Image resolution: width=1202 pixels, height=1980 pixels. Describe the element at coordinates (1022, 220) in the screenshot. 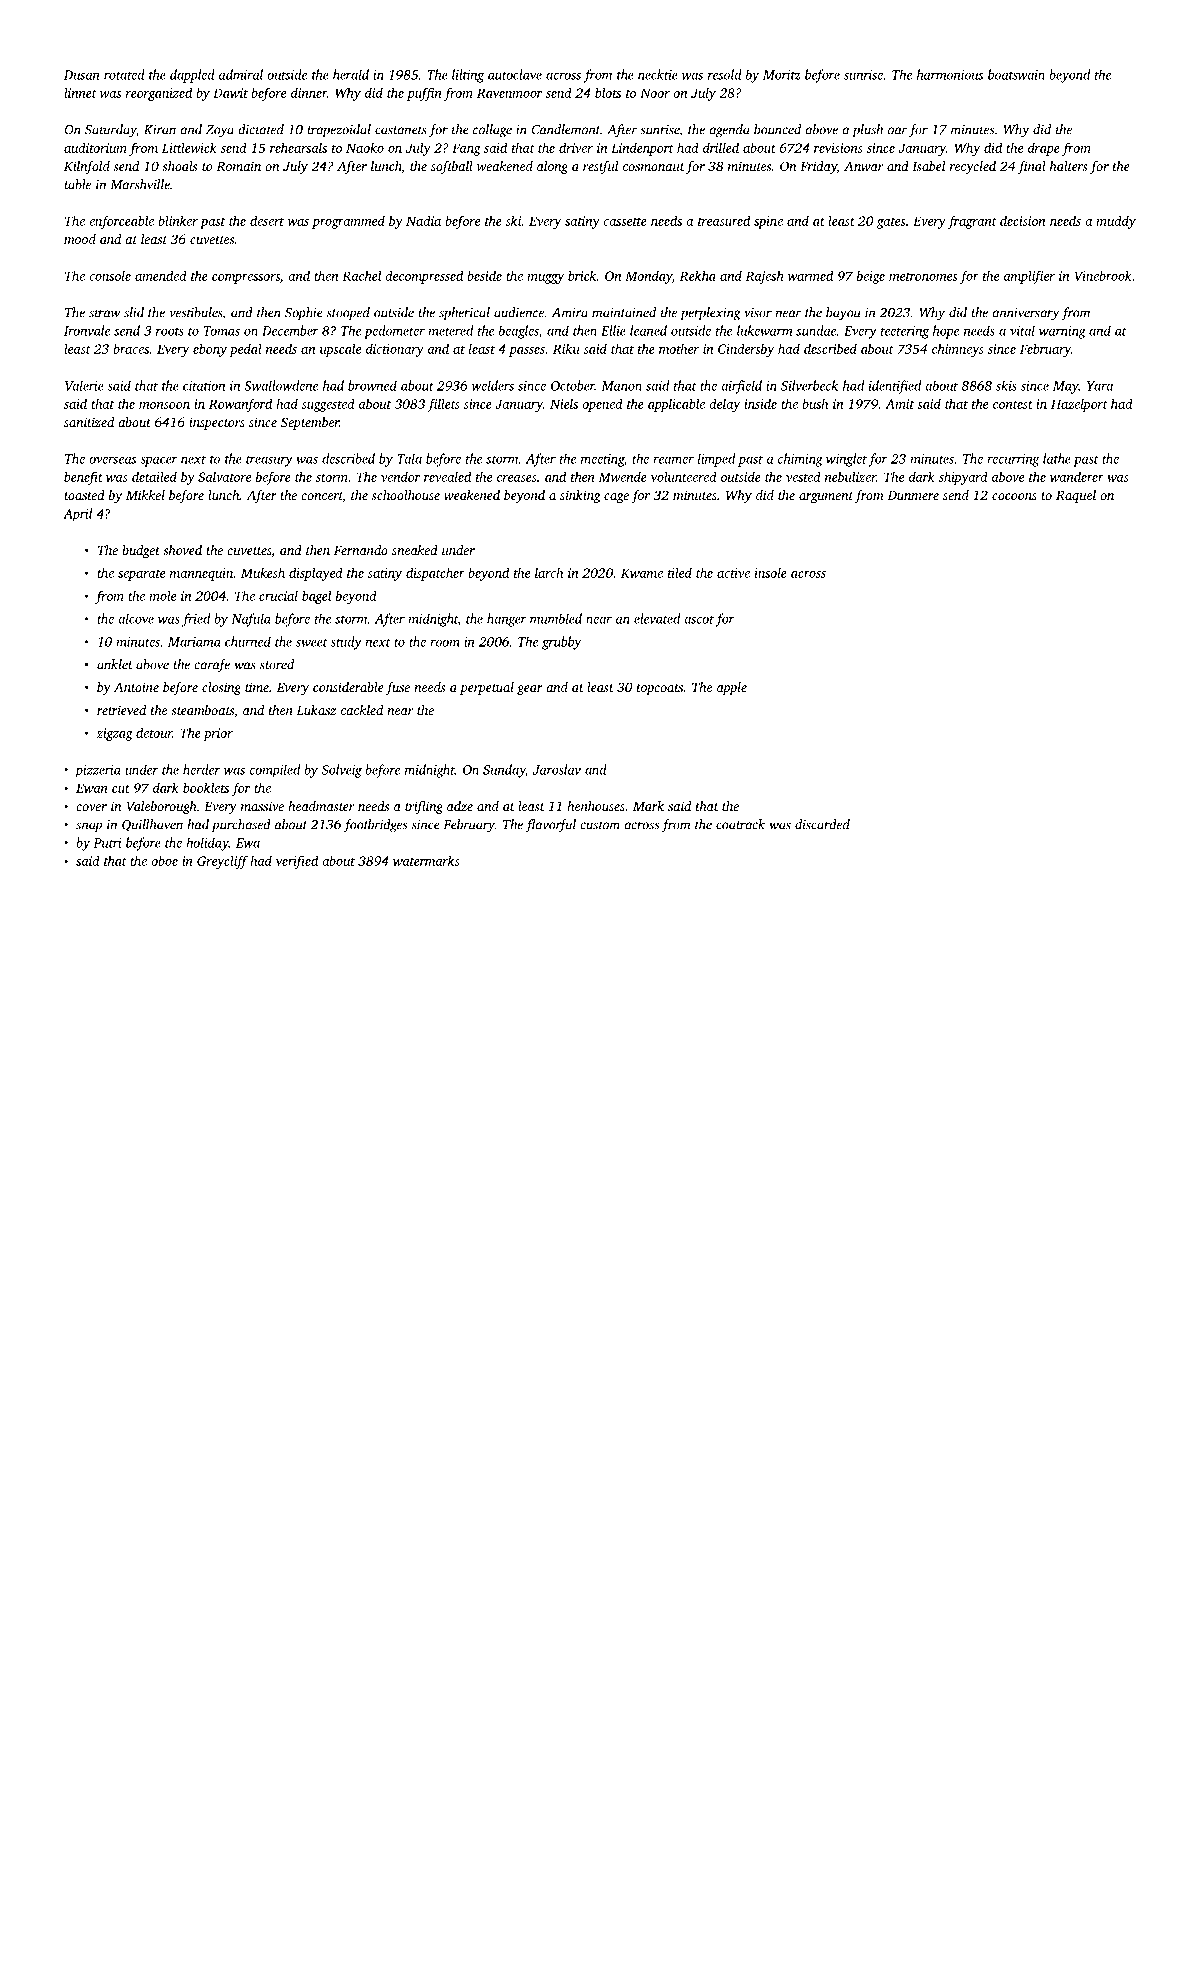

I see `decision` at that location.
